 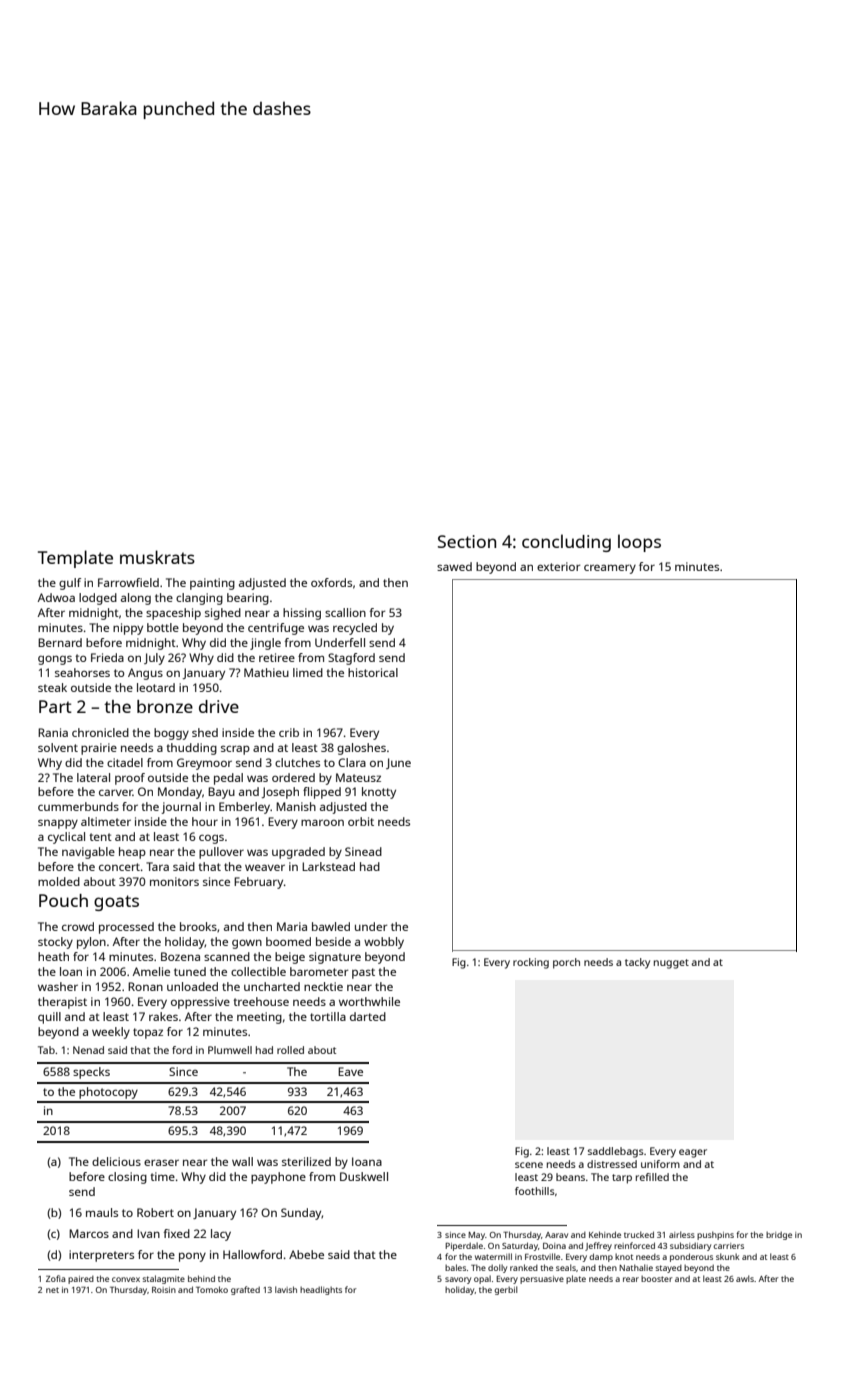 I want to click on boomed, so click(x=288, y=941).
